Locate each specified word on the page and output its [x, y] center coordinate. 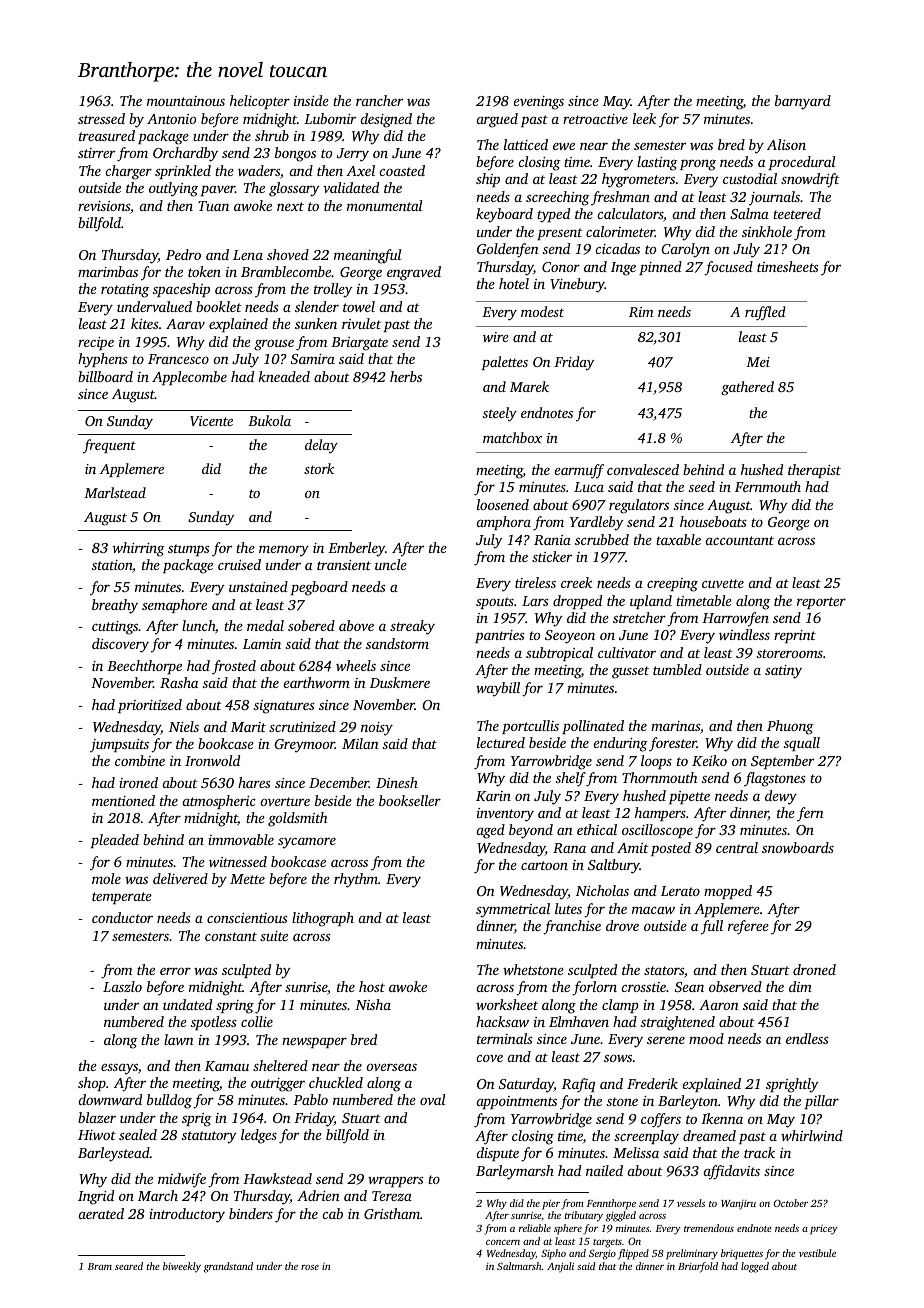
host [372, 986]
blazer [97, 1117]
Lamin [262, 644]
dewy [781, 797]
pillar [822, 1102]
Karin [493, 796]
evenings [538, 103]
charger [128, 172]
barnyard [803, 102]
